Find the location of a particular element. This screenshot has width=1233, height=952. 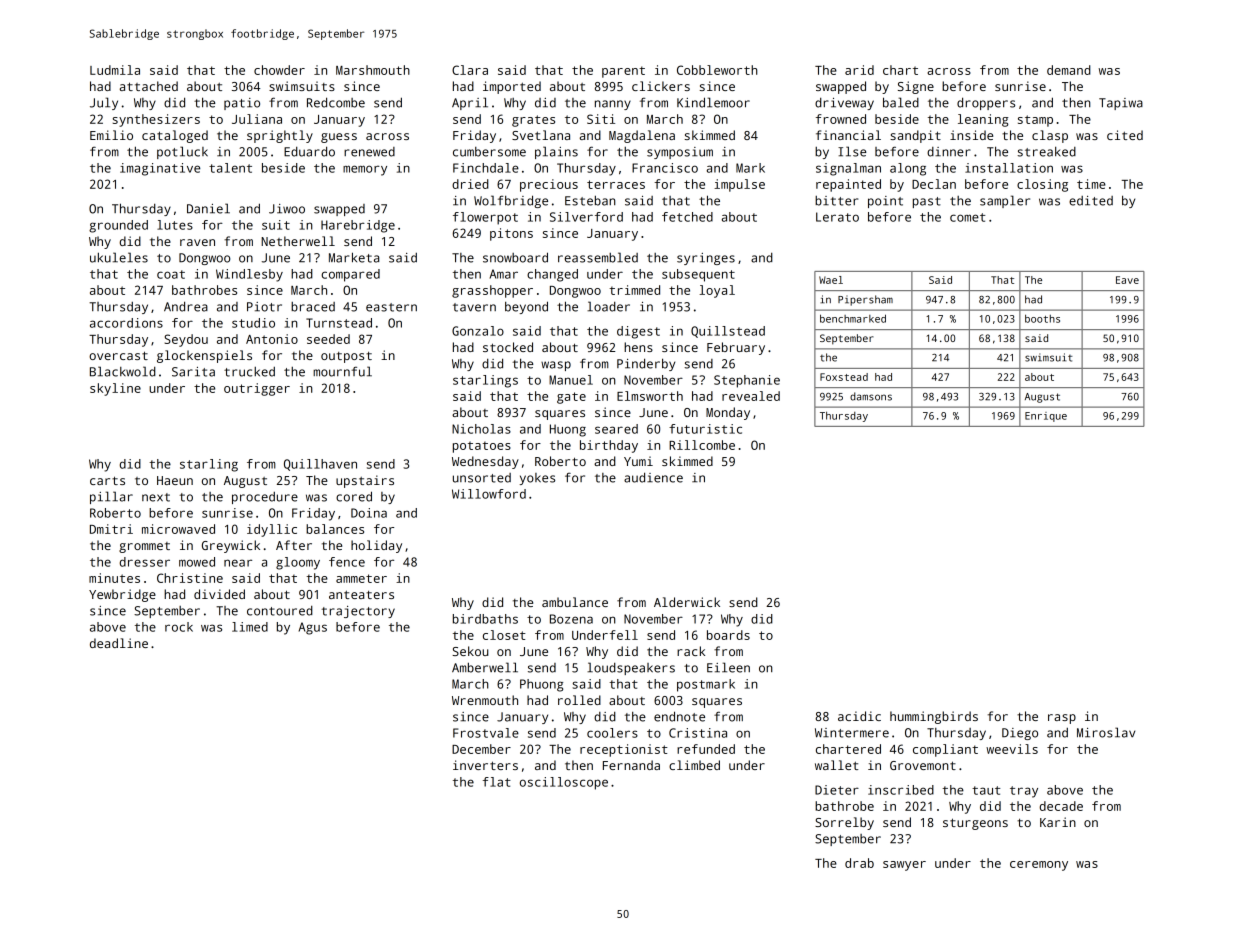

Miroslav is located at coordinates (1106, 732).
